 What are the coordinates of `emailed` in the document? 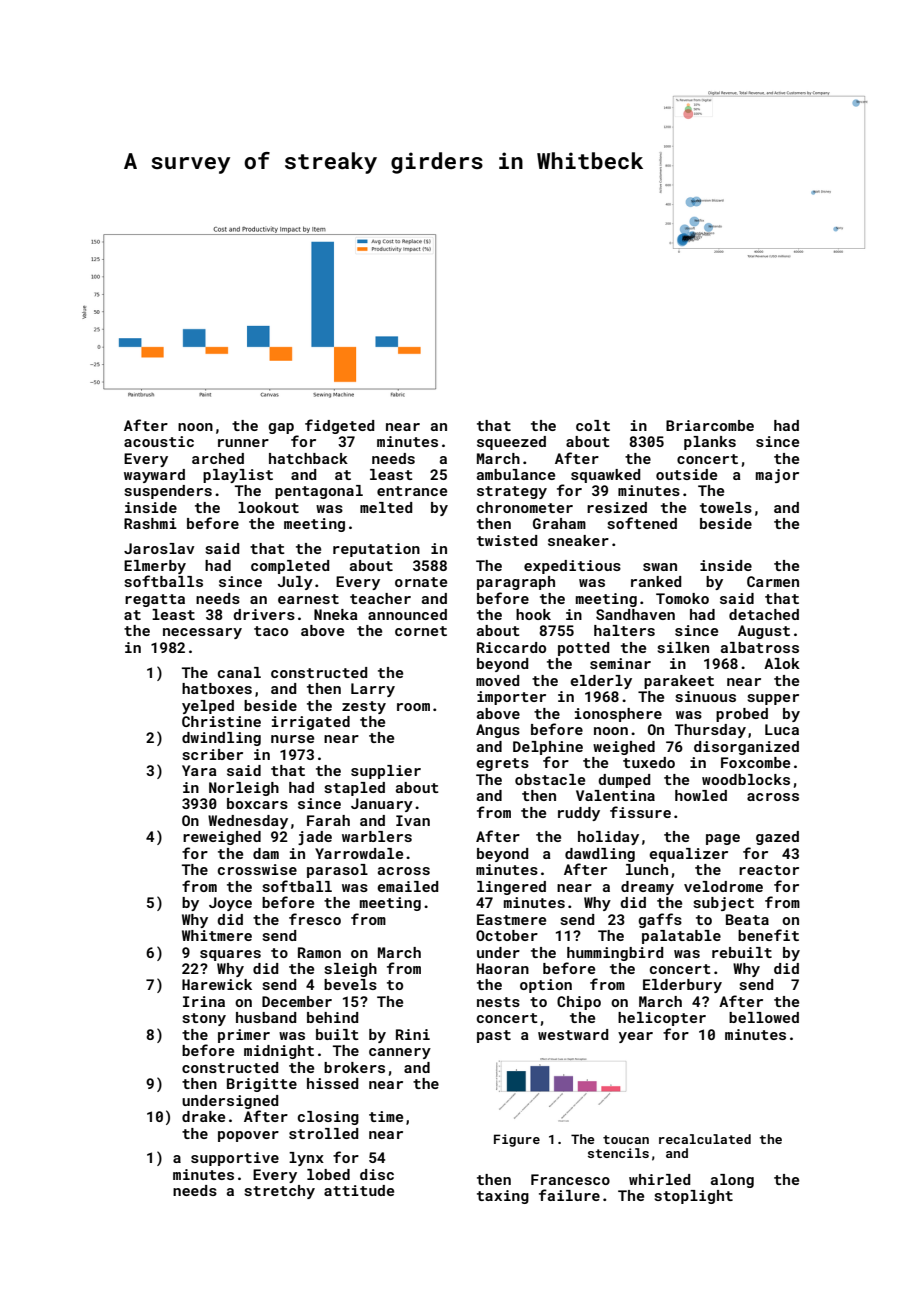 It's located at (407, 886).
